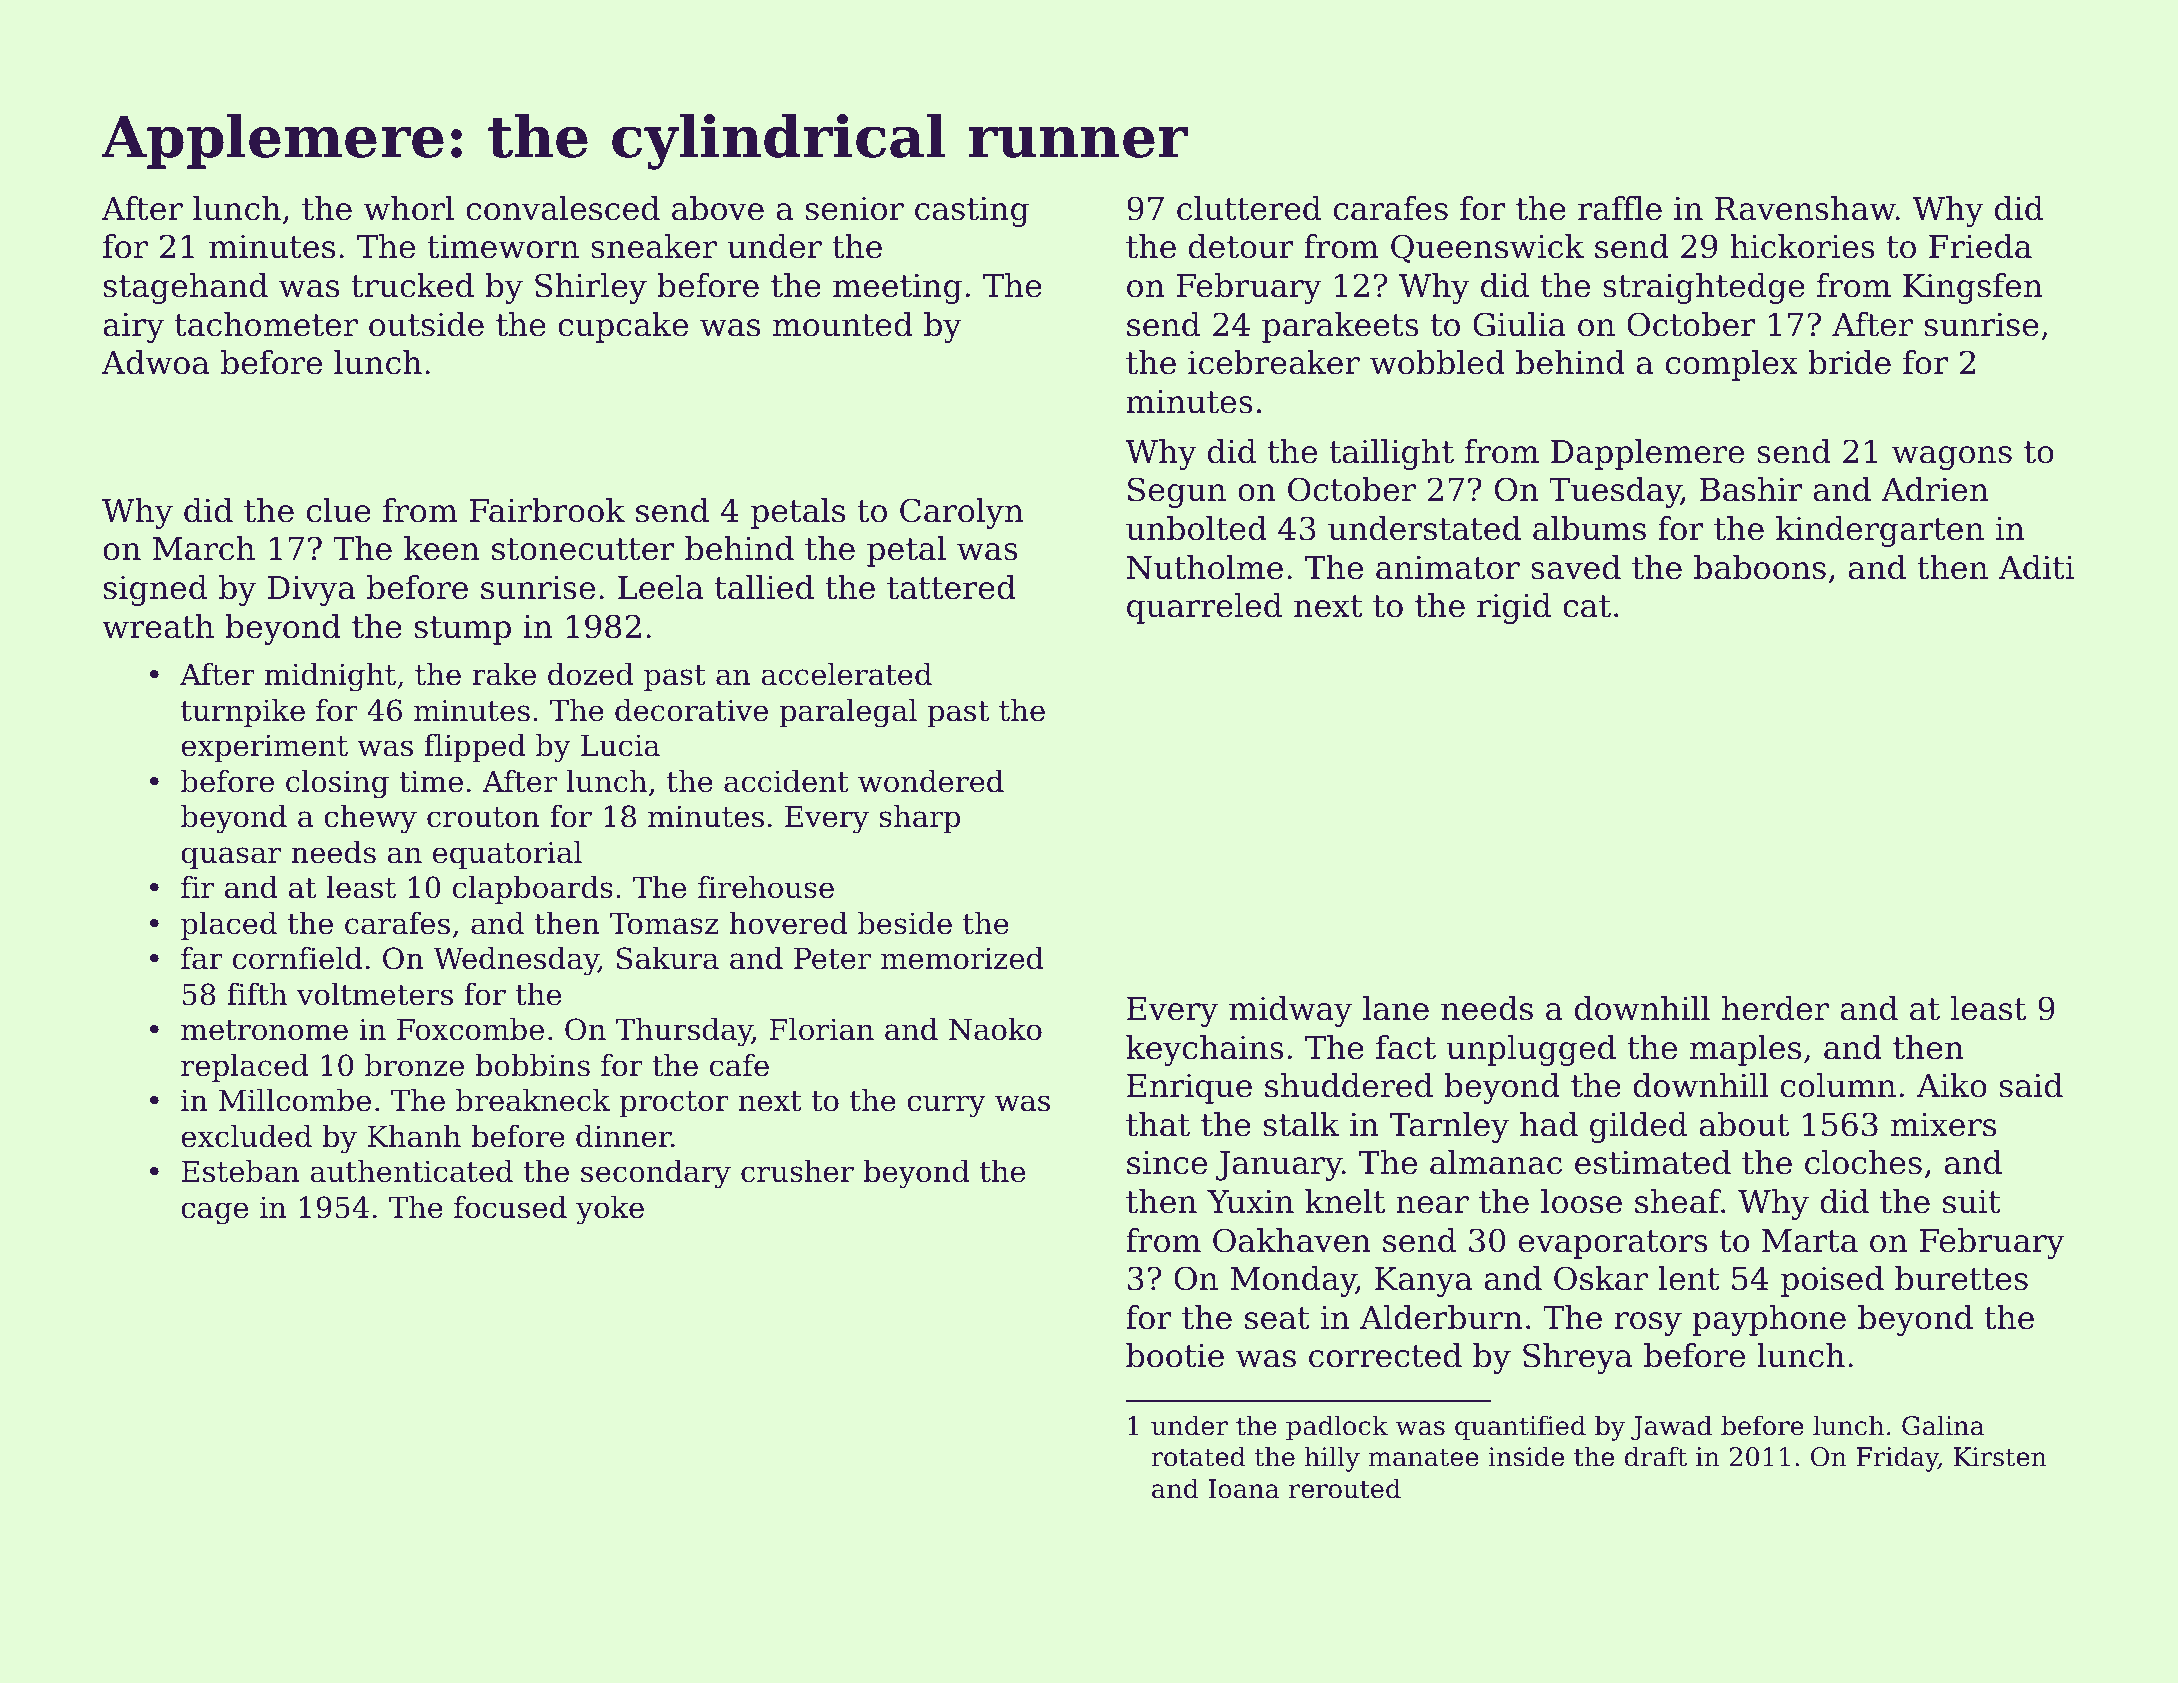  Describe the element at coordinates (764, 587) in the screenshot. I see `tallied` at that location.
